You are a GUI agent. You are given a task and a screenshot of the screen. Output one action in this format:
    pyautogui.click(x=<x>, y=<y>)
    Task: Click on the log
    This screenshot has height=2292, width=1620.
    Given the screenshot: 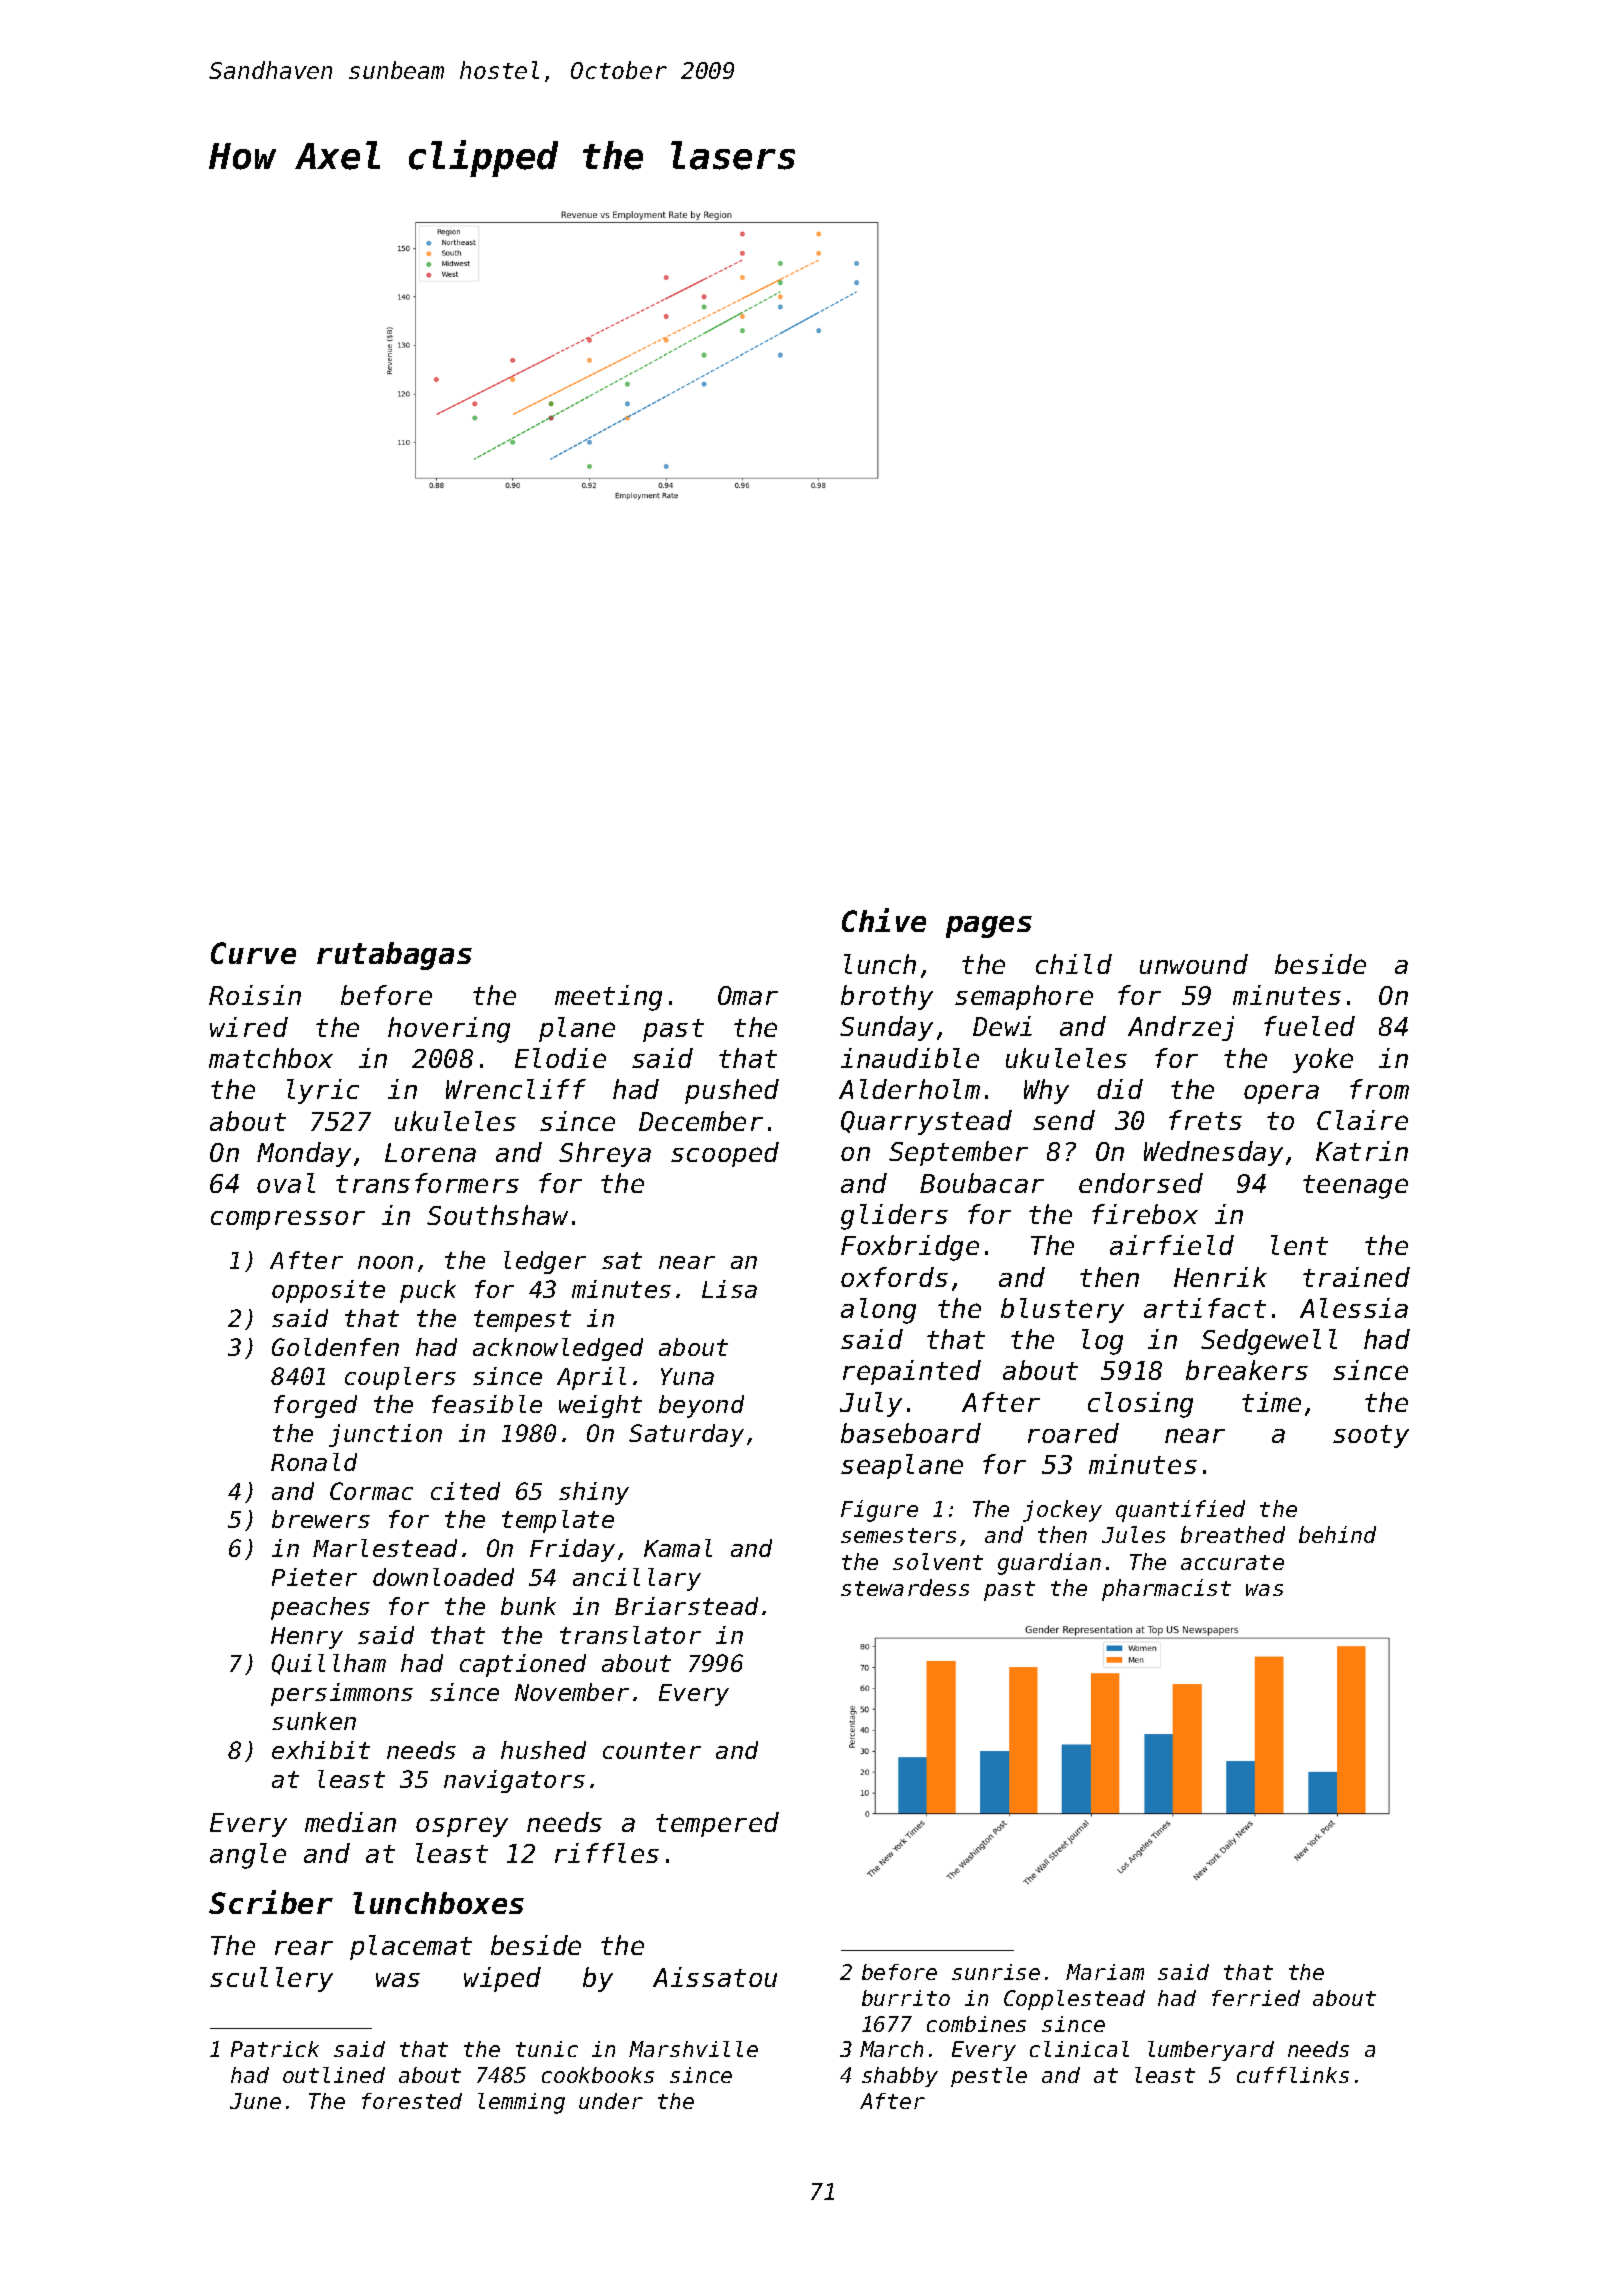 What is the action you would take?
    pyautogui.click(x=1102, y=1342)
